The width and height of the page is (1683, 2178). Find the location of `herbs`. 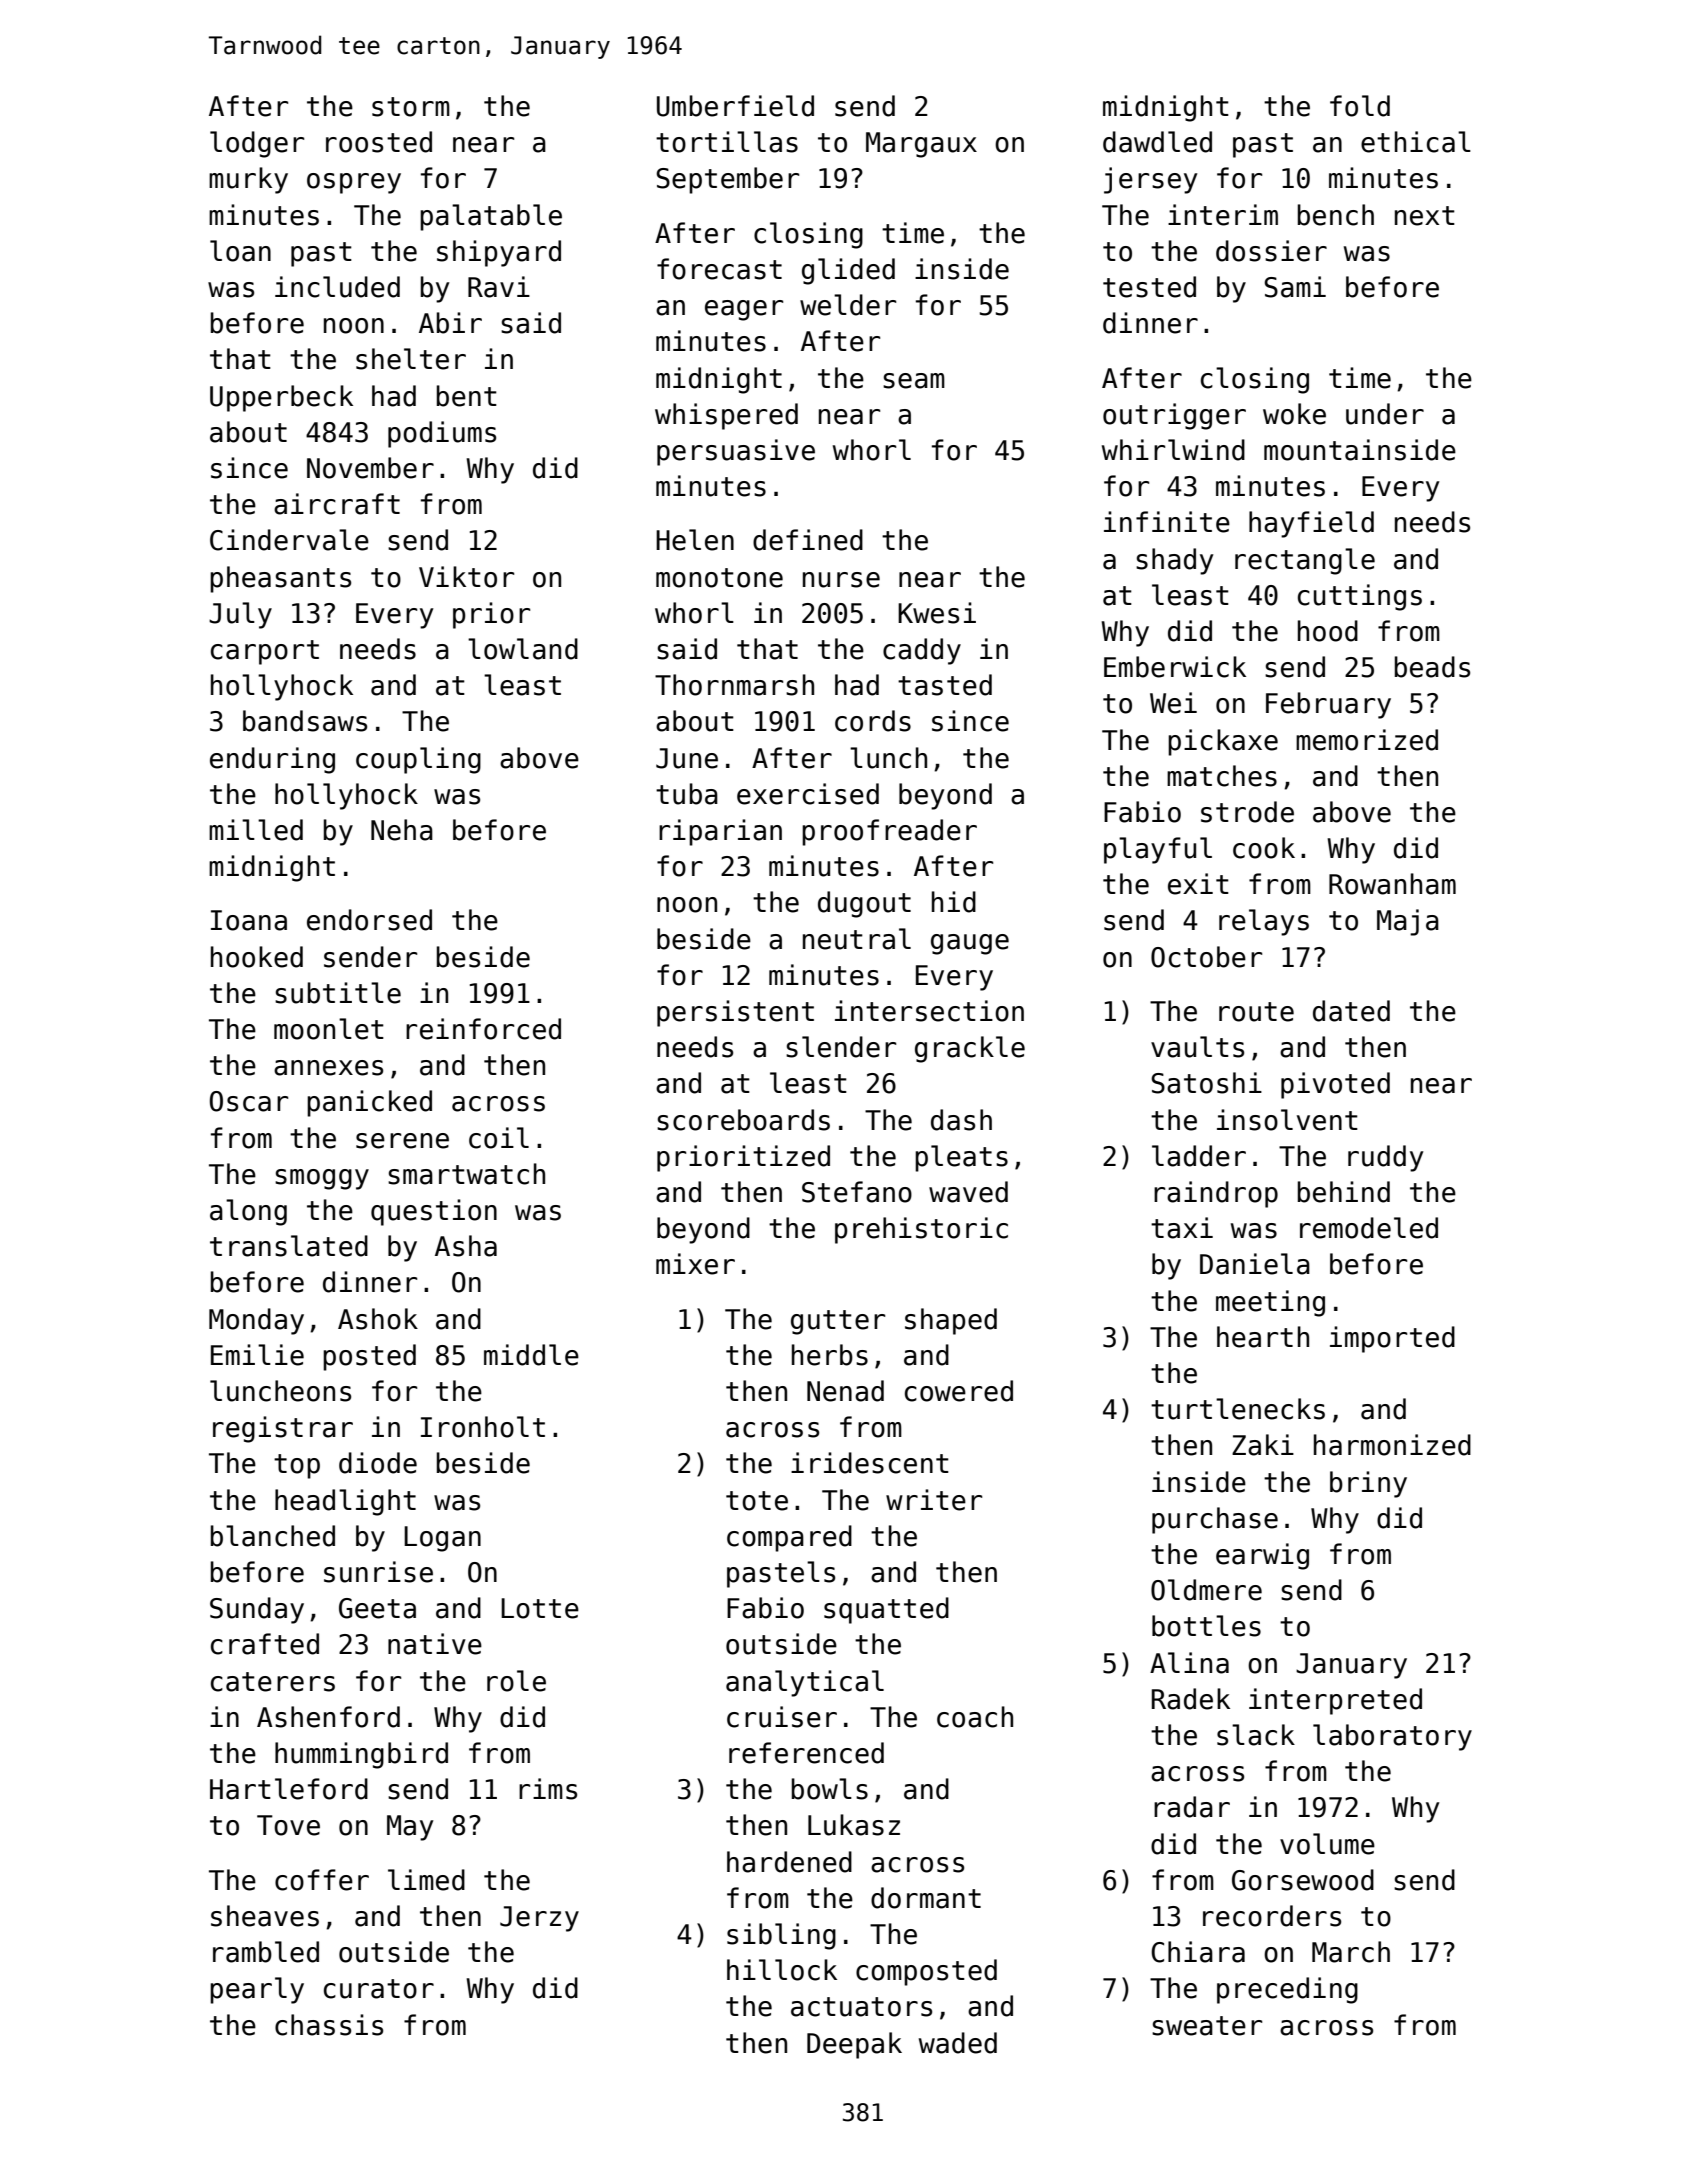

herbs is located at coordinates (830, 1355).
